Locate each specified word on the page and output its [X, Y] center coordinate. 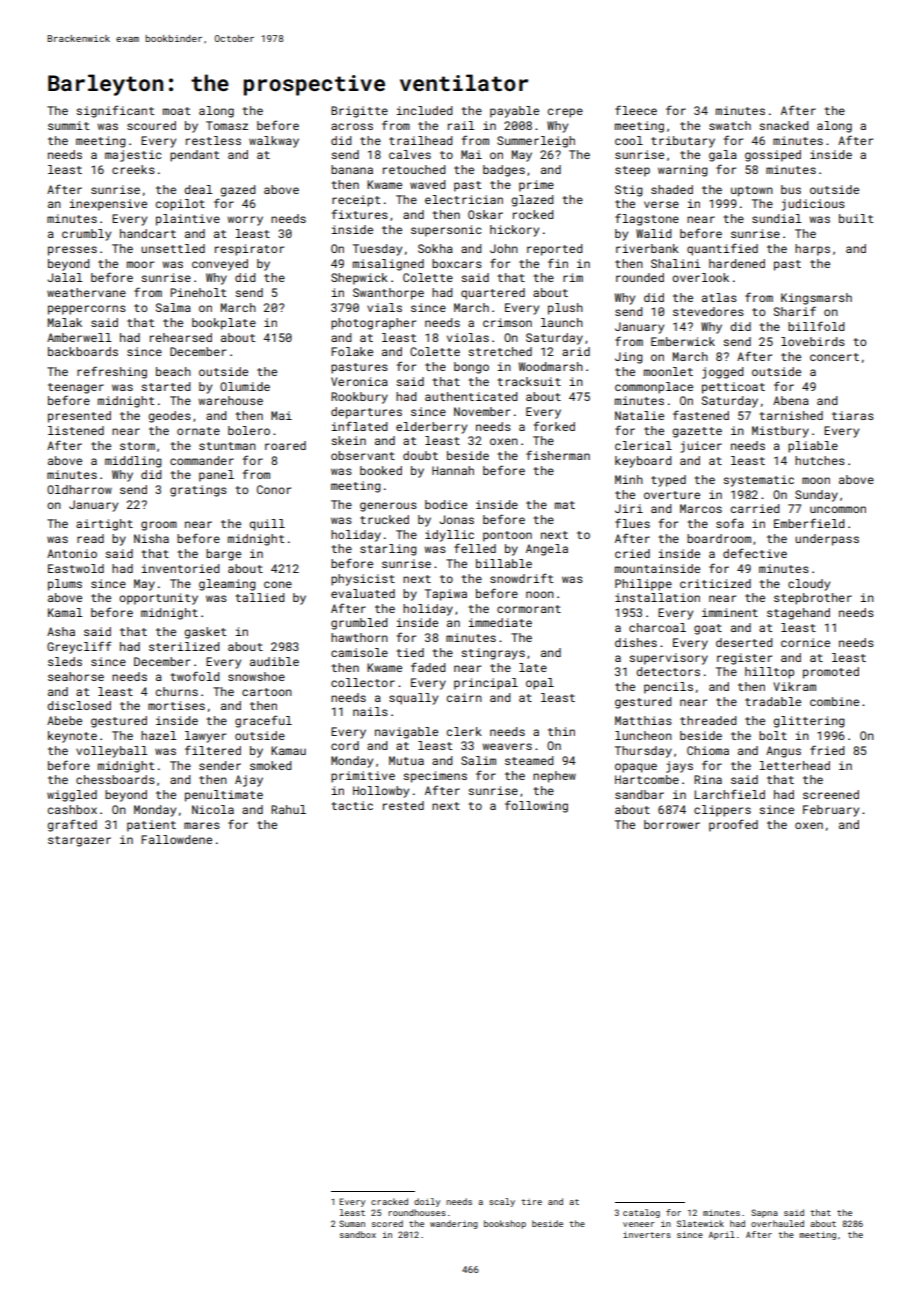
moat [176, 111]
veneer [639, 1224]
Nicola [213, 809]
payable [514, 112]
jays [679, 767]
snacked [784, 125]
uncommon [838, 509]
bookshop [505, 1224]
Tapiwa [446, 595]
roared [285, 445]
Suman [352, 1223]
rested [403, 805]
